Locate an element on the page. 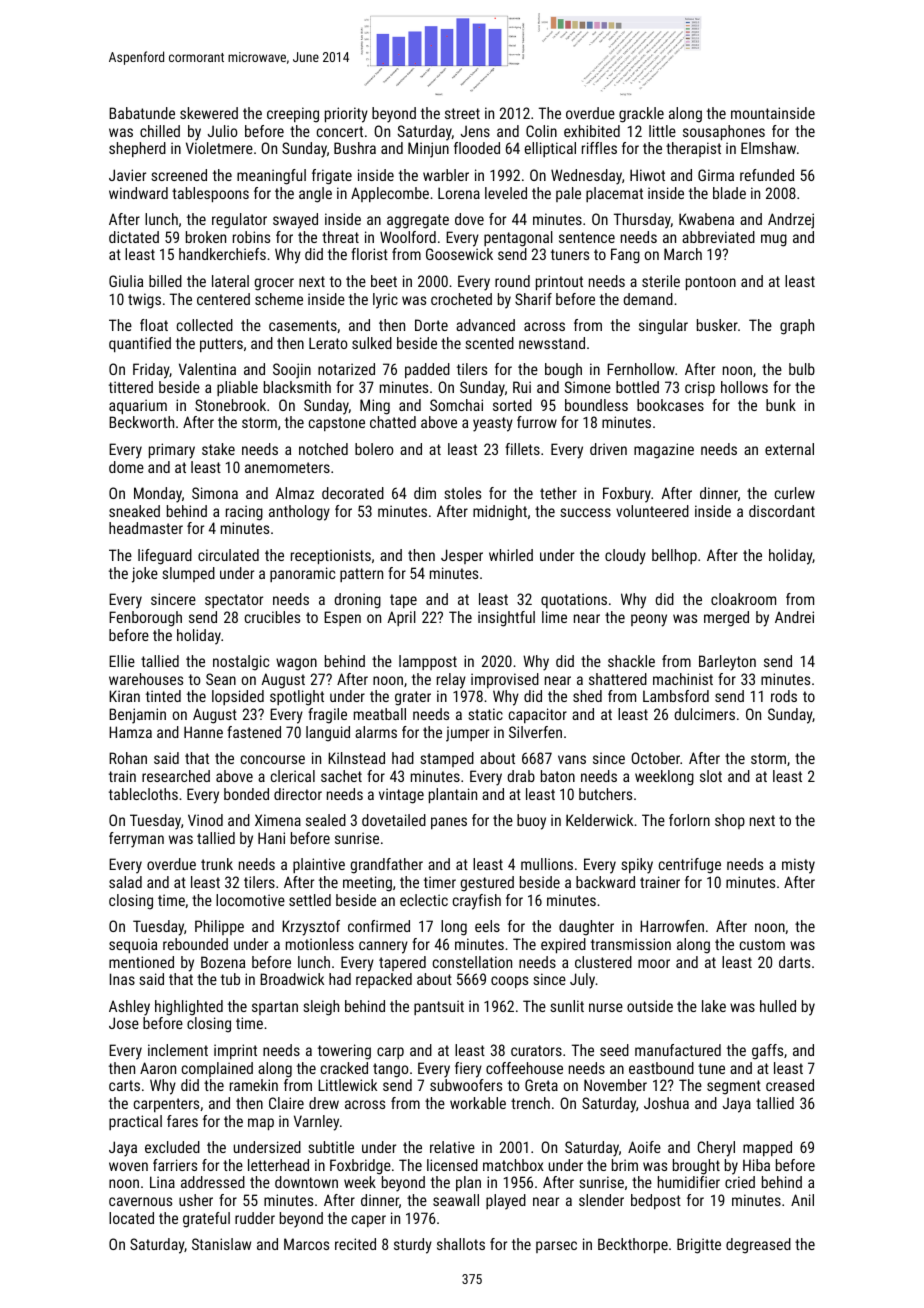 Image resolution: width=924 pixels, height=1308 pixels. recited is located at coordinates (355, 1244).
